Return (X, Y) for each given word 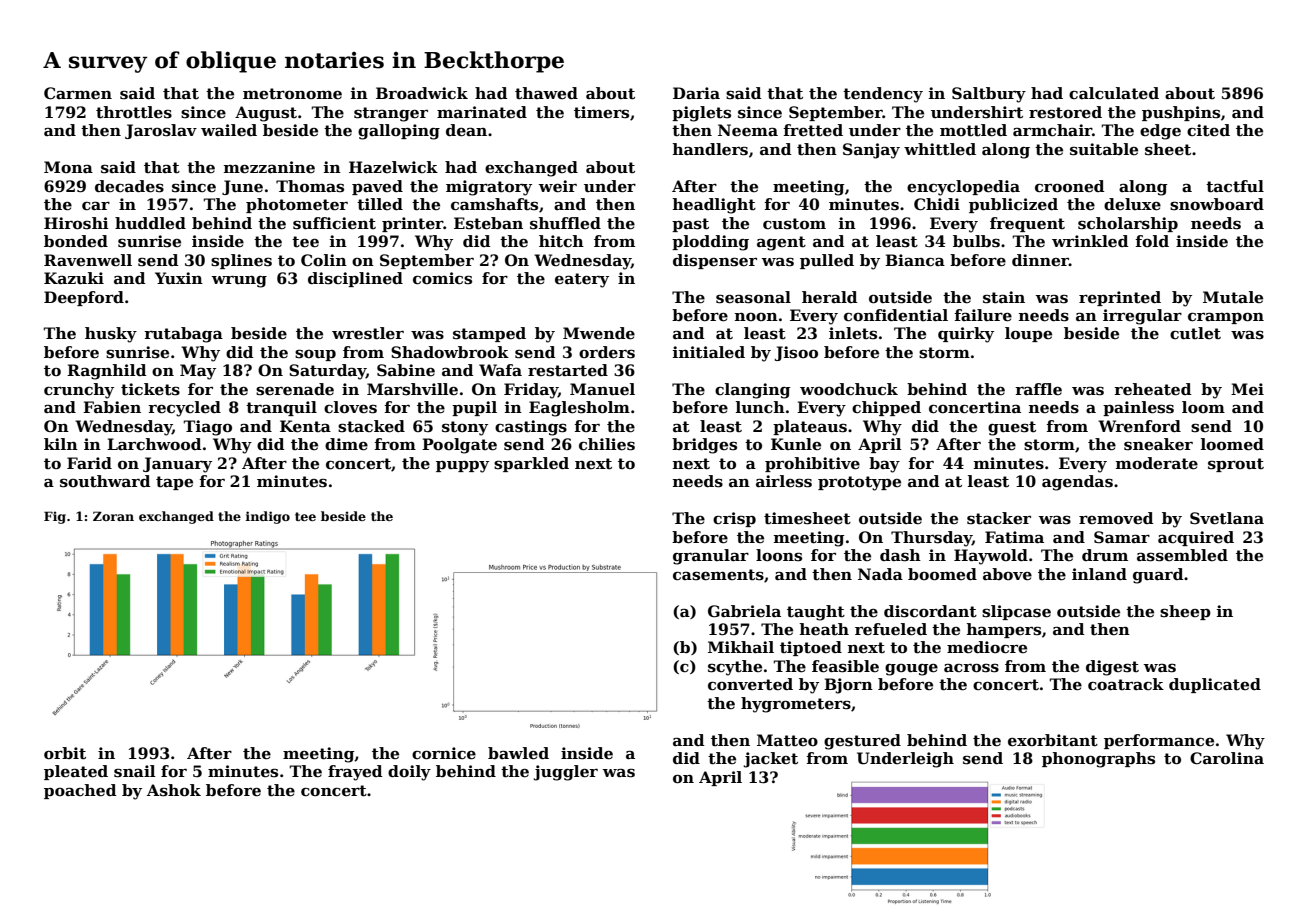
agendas (1077, 483)
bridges (704, 446)
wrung (239, 282)
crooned (1070, 186)
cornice (444, 753)
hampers (1004, 630)
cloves (350, 407)
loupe (1028, 334)
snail (135, 771)
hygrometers (796, 705)
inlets (853, 333)
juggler (565, 773)
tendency (883, 95)
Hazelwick (393, 167)
